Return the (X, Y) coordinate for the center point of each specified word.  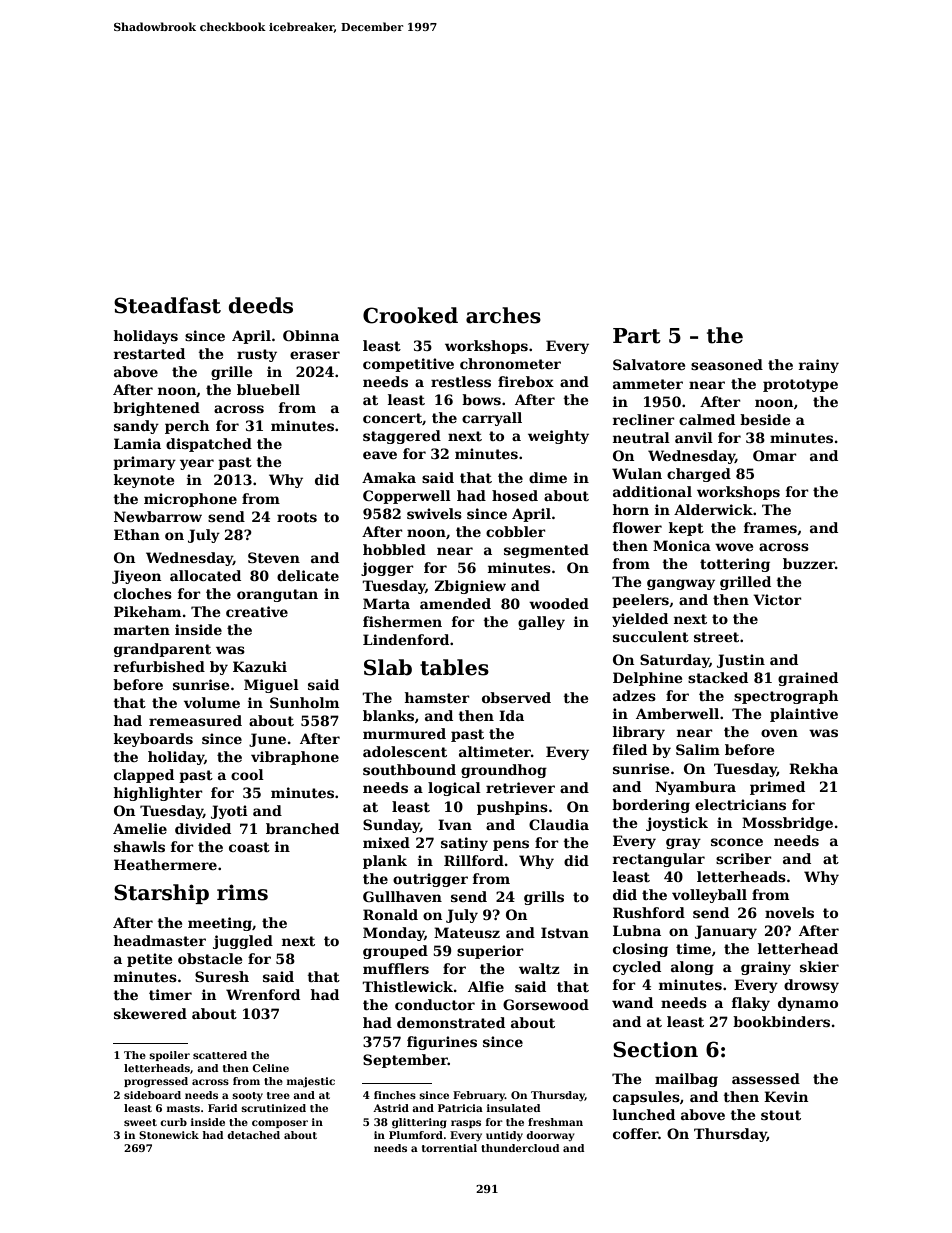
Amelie (140, 828)
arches (503, 315)
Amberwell (677, 713)
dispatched (209, 445)
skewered (150, 1013)
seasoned (727, 364)
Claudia (559, 824)
